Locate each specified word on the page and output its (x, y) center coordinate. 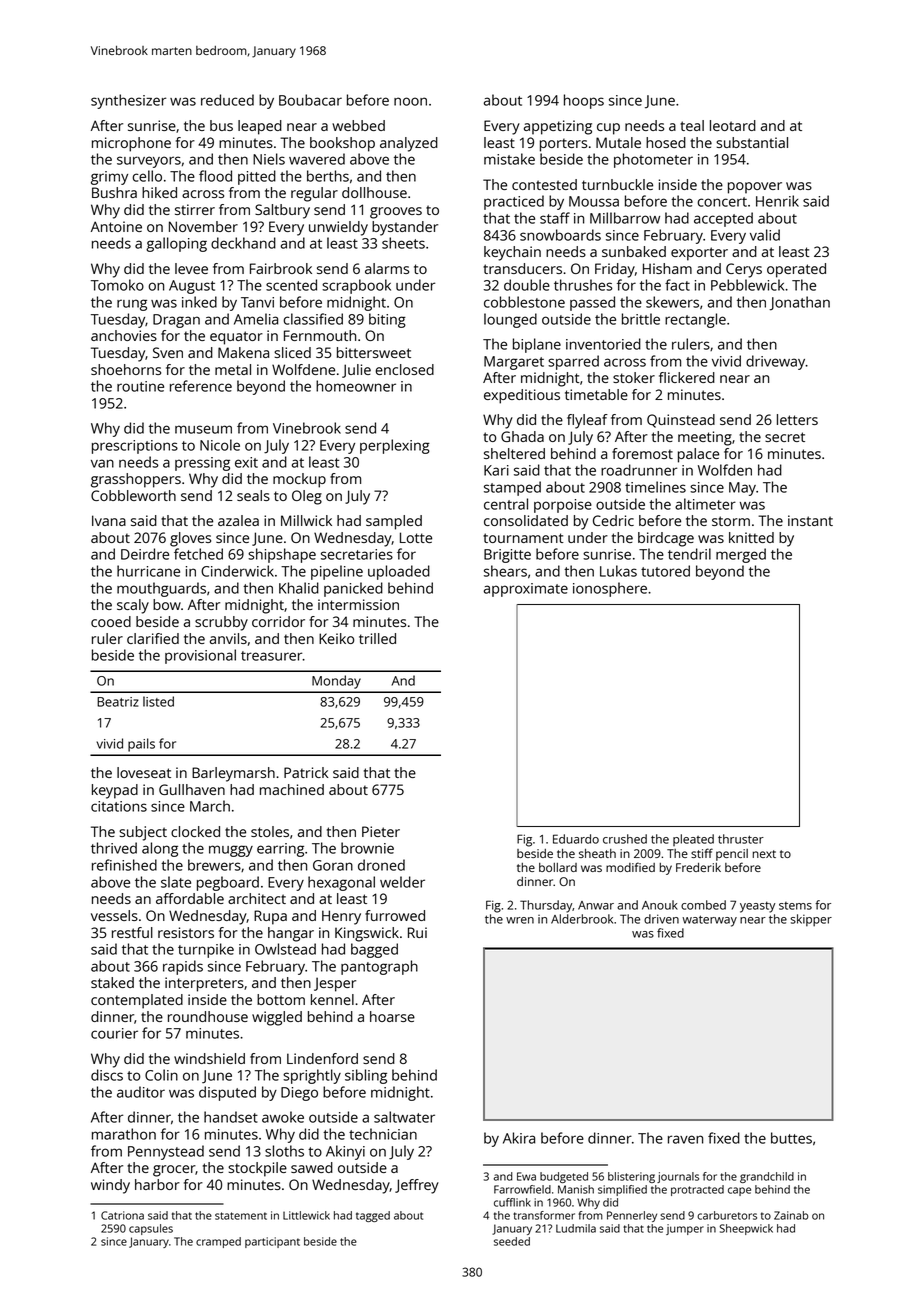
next (764, 854)
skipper (811, 920)
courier (114, 1033)
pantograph (379, 967)
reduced (227, 100)
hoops (584, 101)
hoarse (392, 1016)
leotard (733, 125)
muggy (231, 851)
